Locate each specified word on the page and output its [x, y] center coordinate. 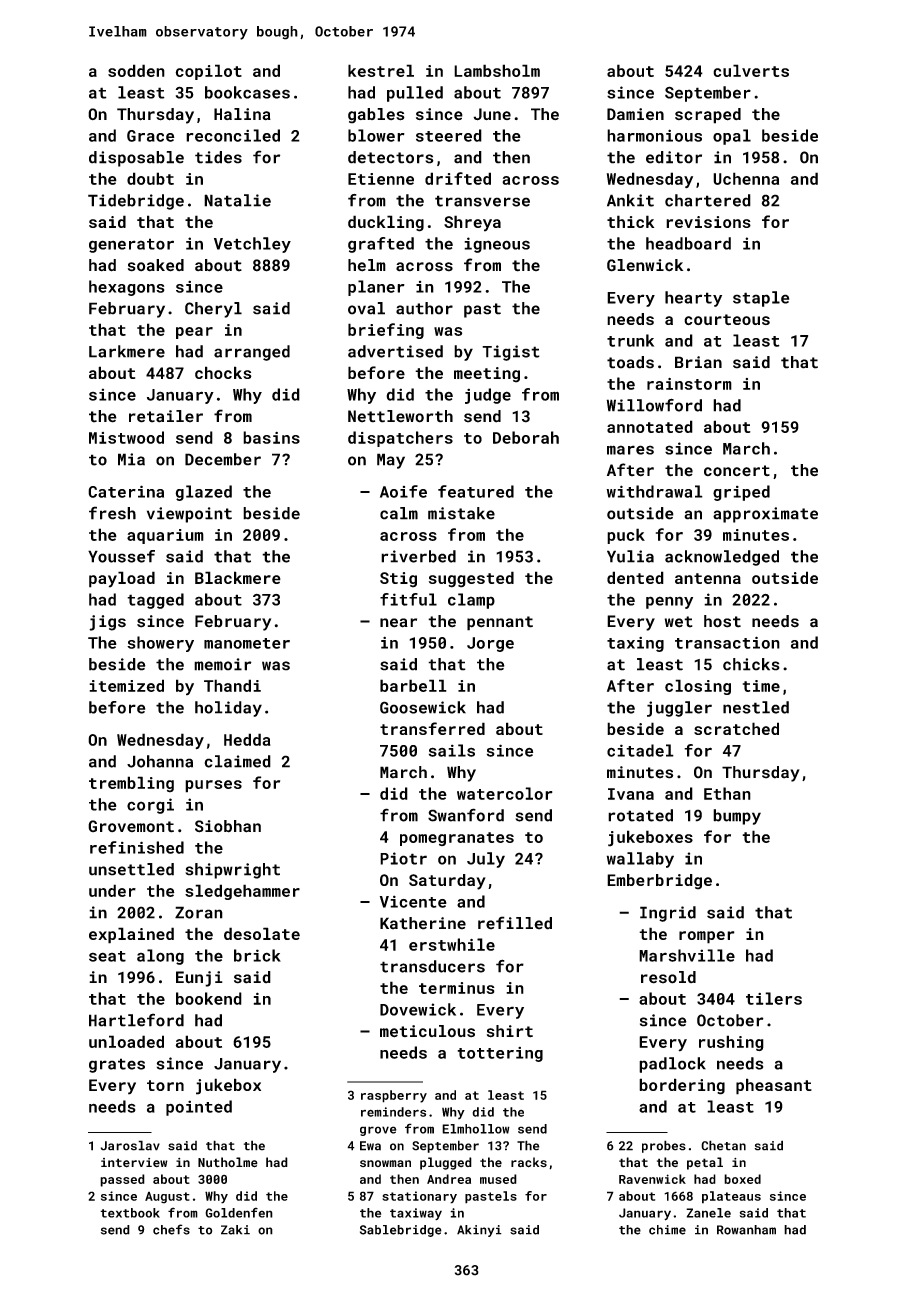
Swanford [466, 815]
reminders [393, 1112]
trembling [131, 784]
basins [271, 437]
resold [668, 977]
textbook [130, 1213]
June [492, 114]
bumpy [737, 817]
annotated [650, 426]
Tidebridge [136, 202]
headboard [688, 243]
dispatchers [400, 439]
